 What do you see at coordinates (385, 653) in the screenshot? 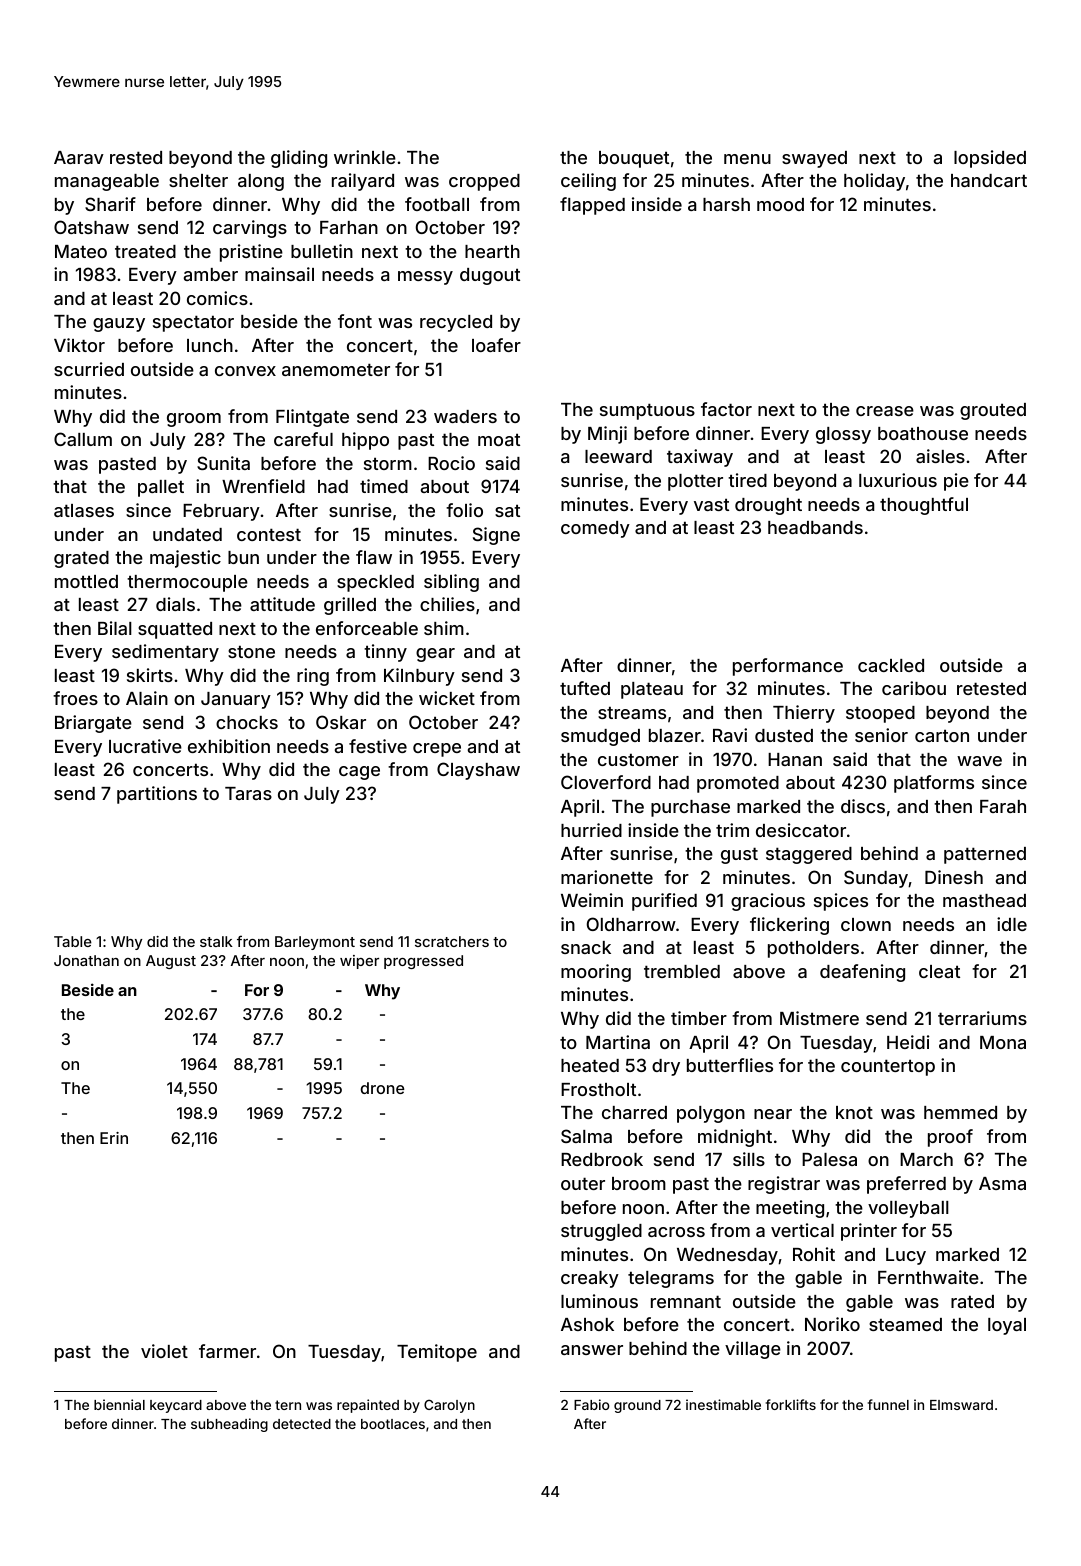
I see `tinny` at bounding box center [385, 653].
